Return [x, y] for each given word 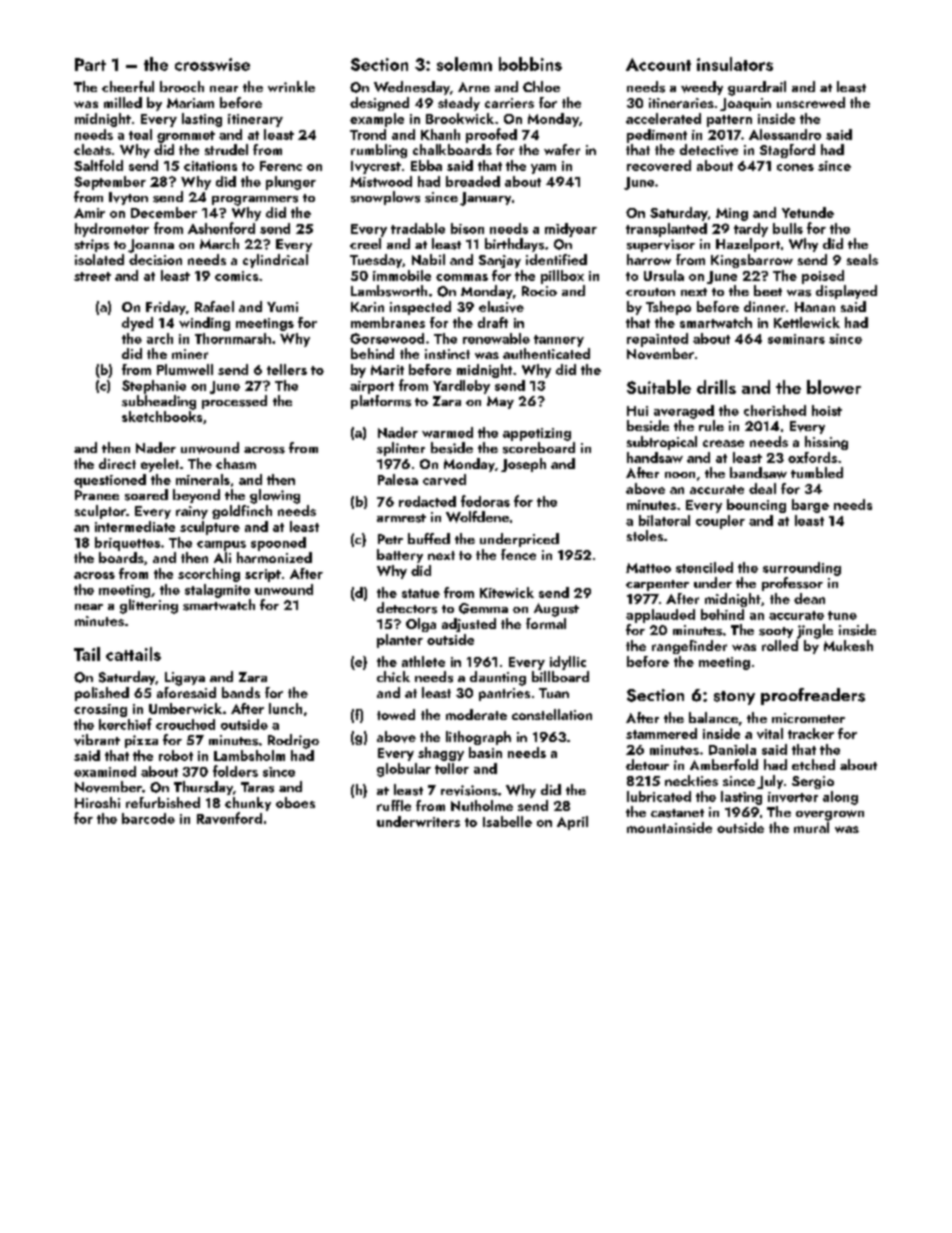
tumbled [817, 472]
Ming [732, 214]
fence [518, 554]
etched [813, 764]
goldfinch [242, 512]
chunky [248, 804]
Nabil [428, 259]
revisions [469, 790]
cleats [92, 149]
